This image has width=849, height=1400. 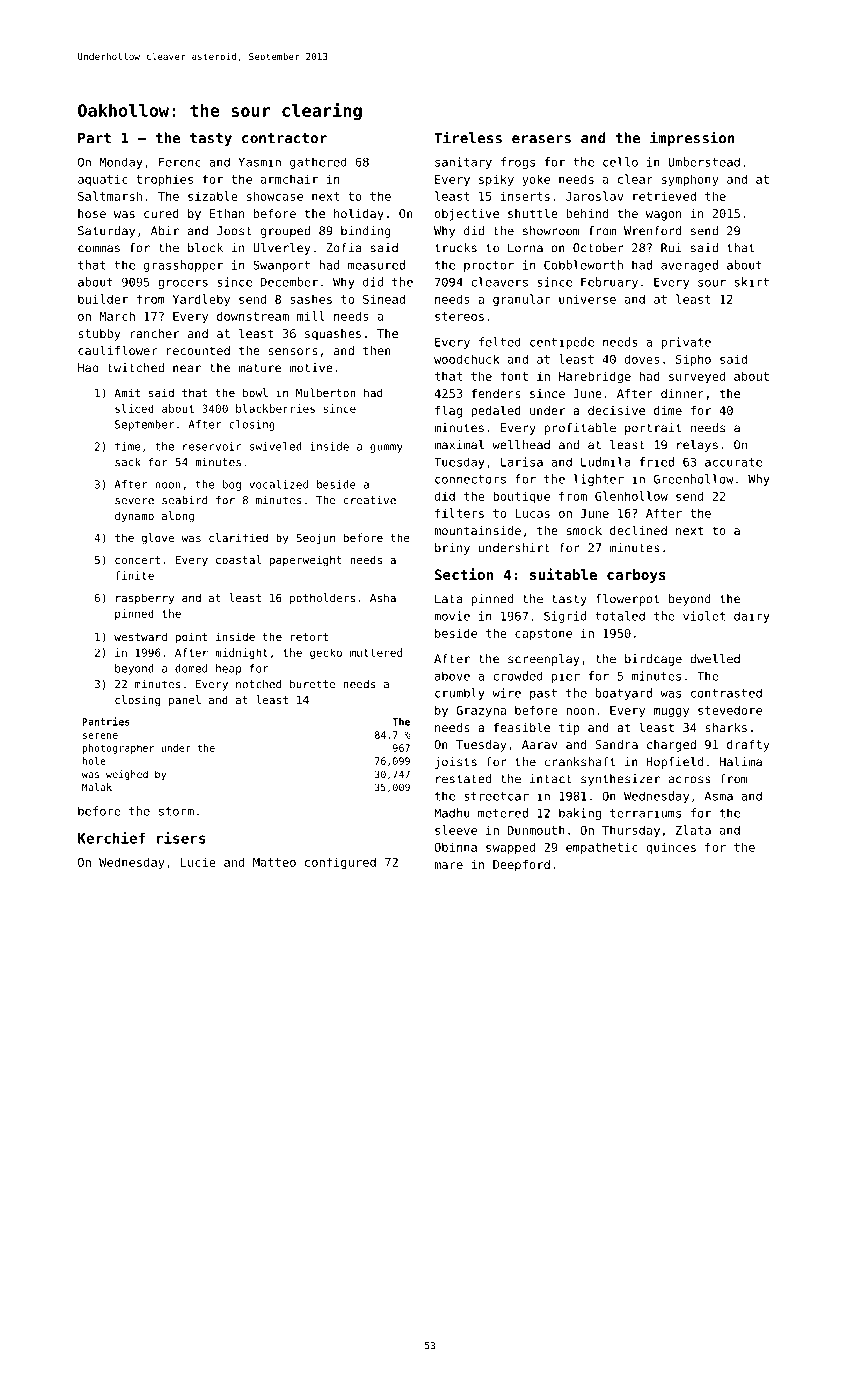 I want to click on briny, so click(x=452, y=549).
